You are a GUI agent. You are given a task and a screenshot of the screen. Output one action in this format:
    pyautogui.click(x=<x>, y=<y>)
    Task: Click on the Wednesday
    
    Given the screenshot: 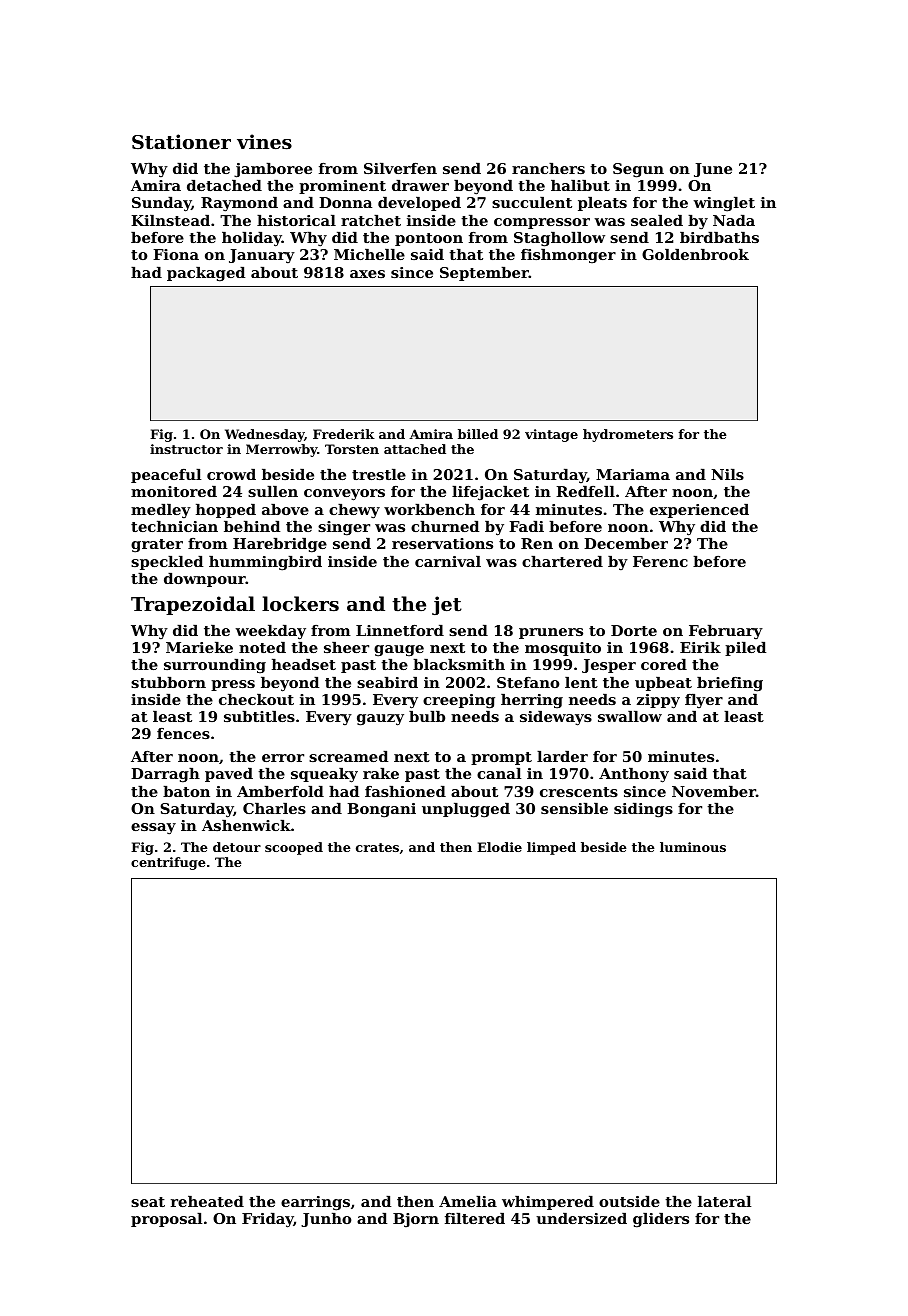 What is the action you would take?
    pyautogui.click(x=265, y=435)
